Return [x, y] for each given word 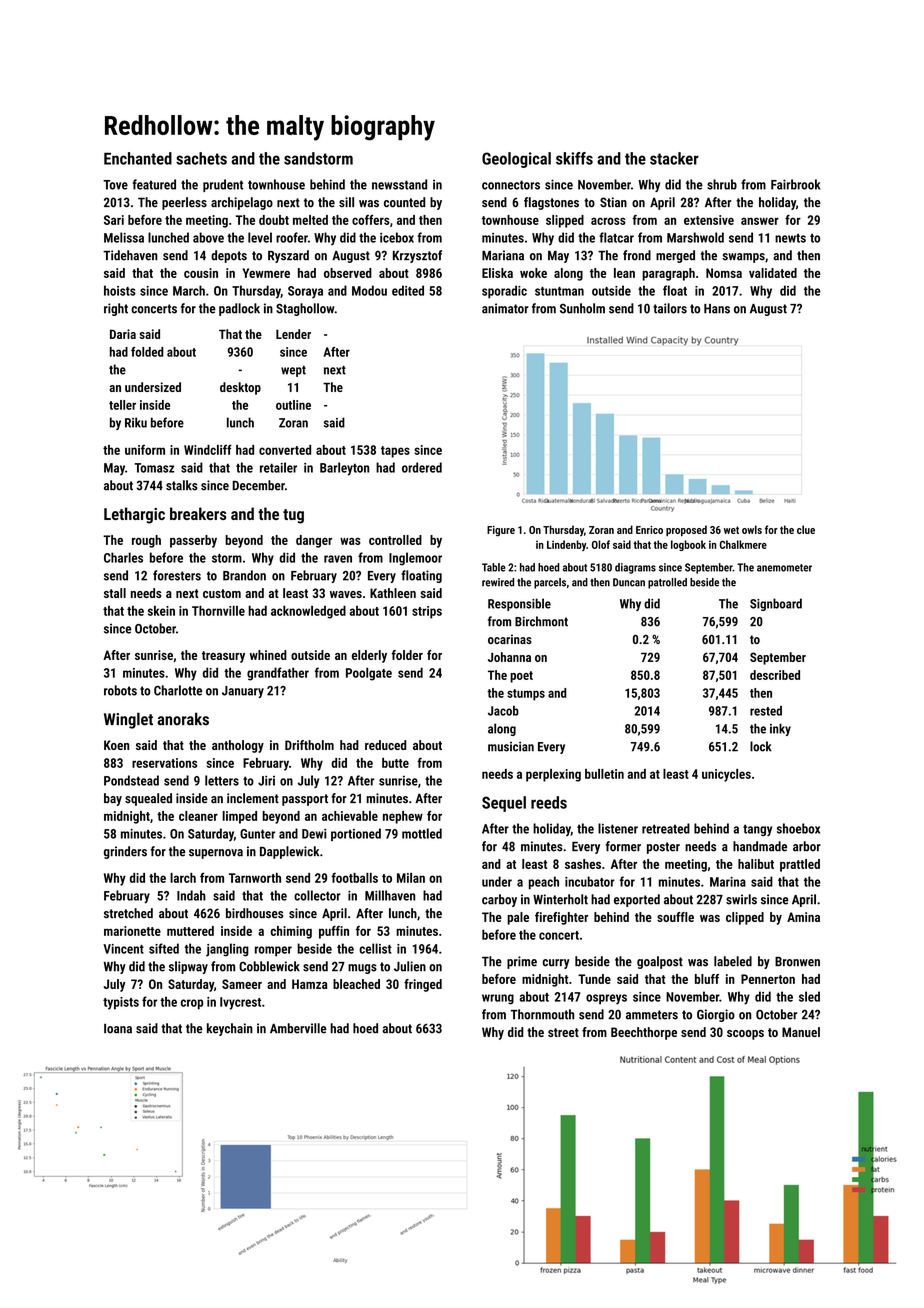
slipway [188, 967]
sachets [201, 158]
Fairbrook [795, 184]
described [775, 675]
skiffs [574, 158]
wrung [498, 999]
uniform [145, 450]
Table [494, 567]
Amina [803, 917]
